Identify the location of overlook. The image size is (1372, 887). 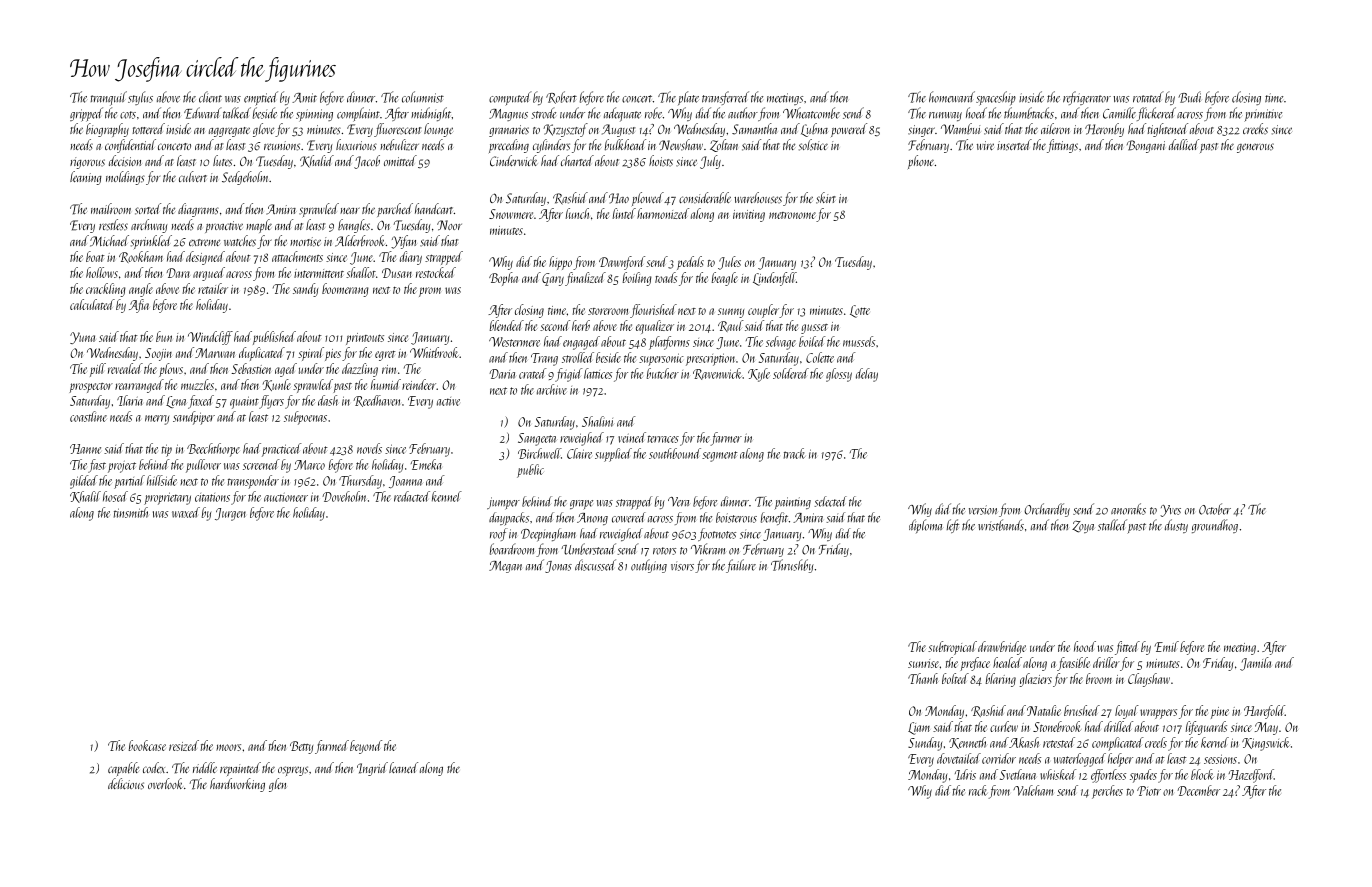
(165, 783).
